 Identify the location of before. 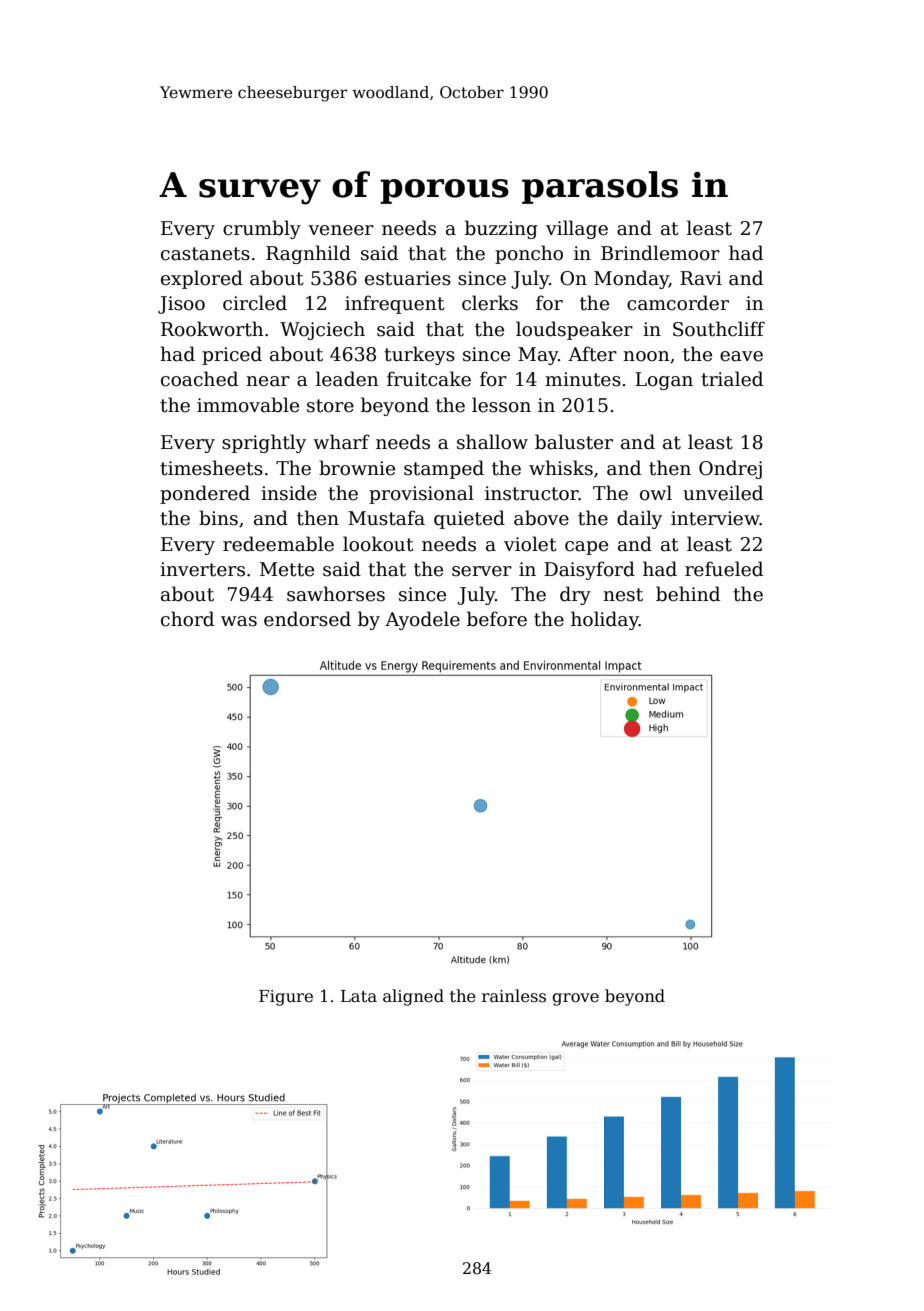
(497, 619).
